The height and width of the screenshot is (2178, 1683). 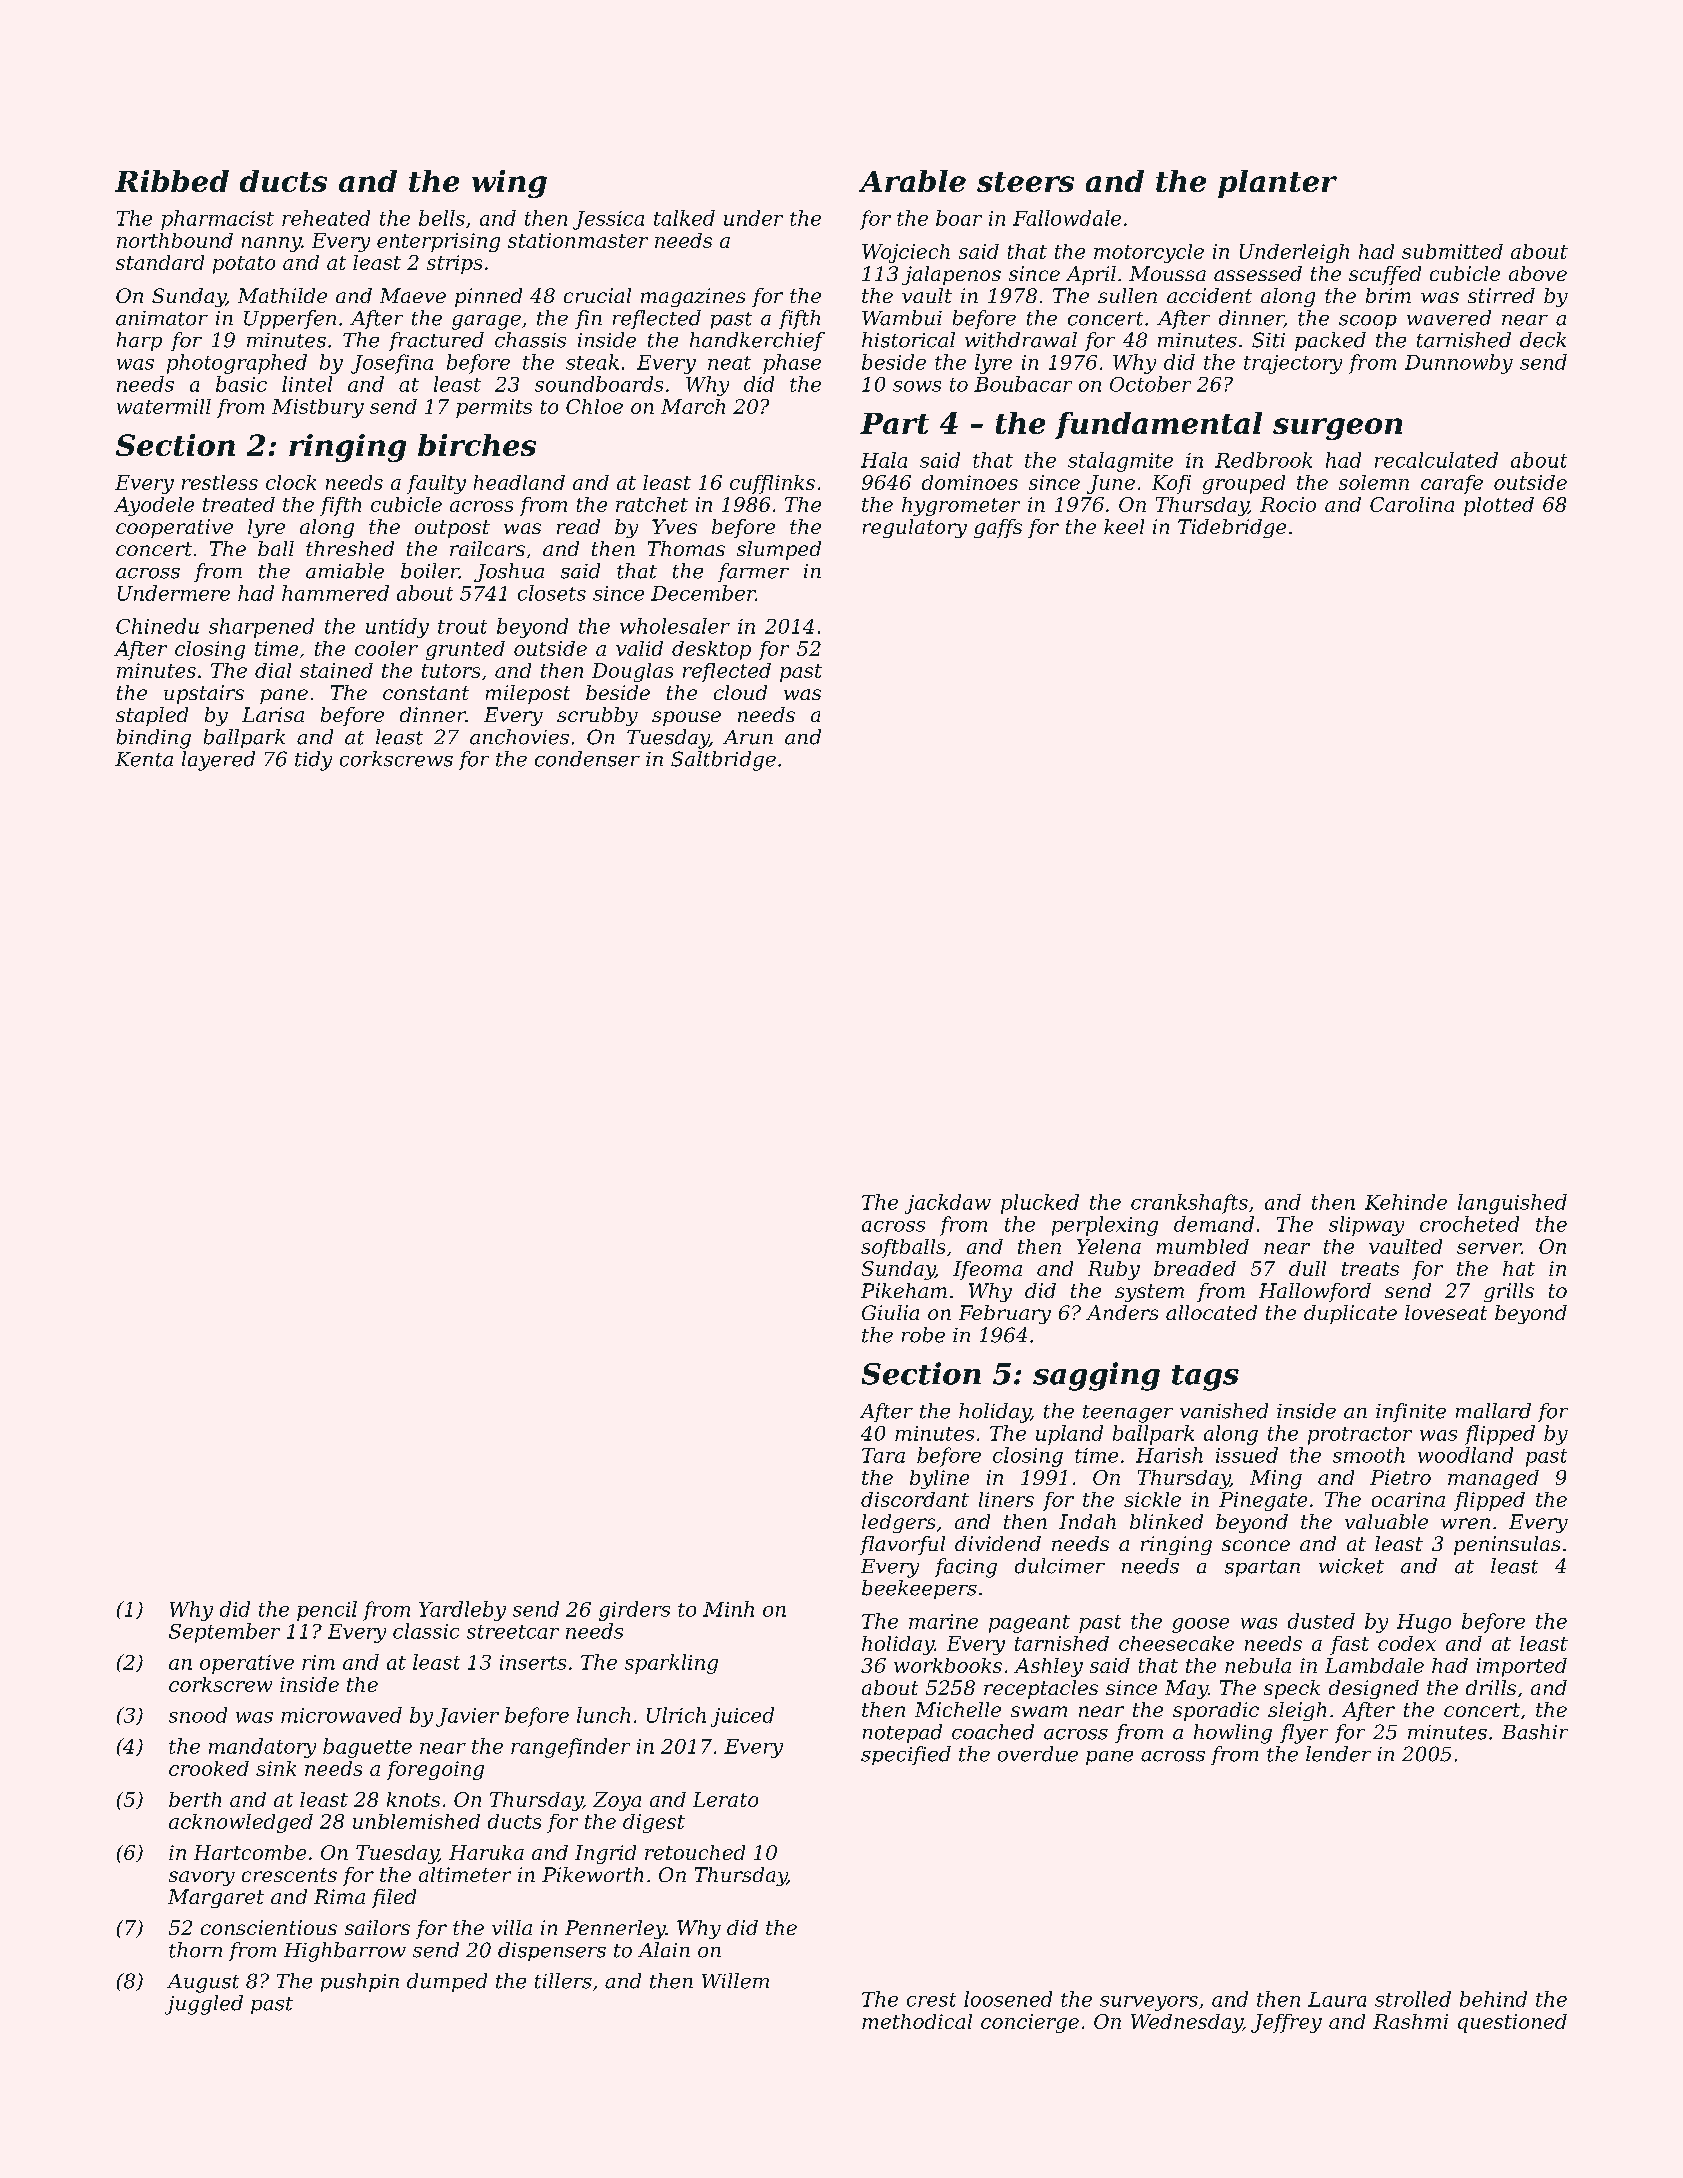 I want to click on Margaret, so click(x=216, y=1898).
